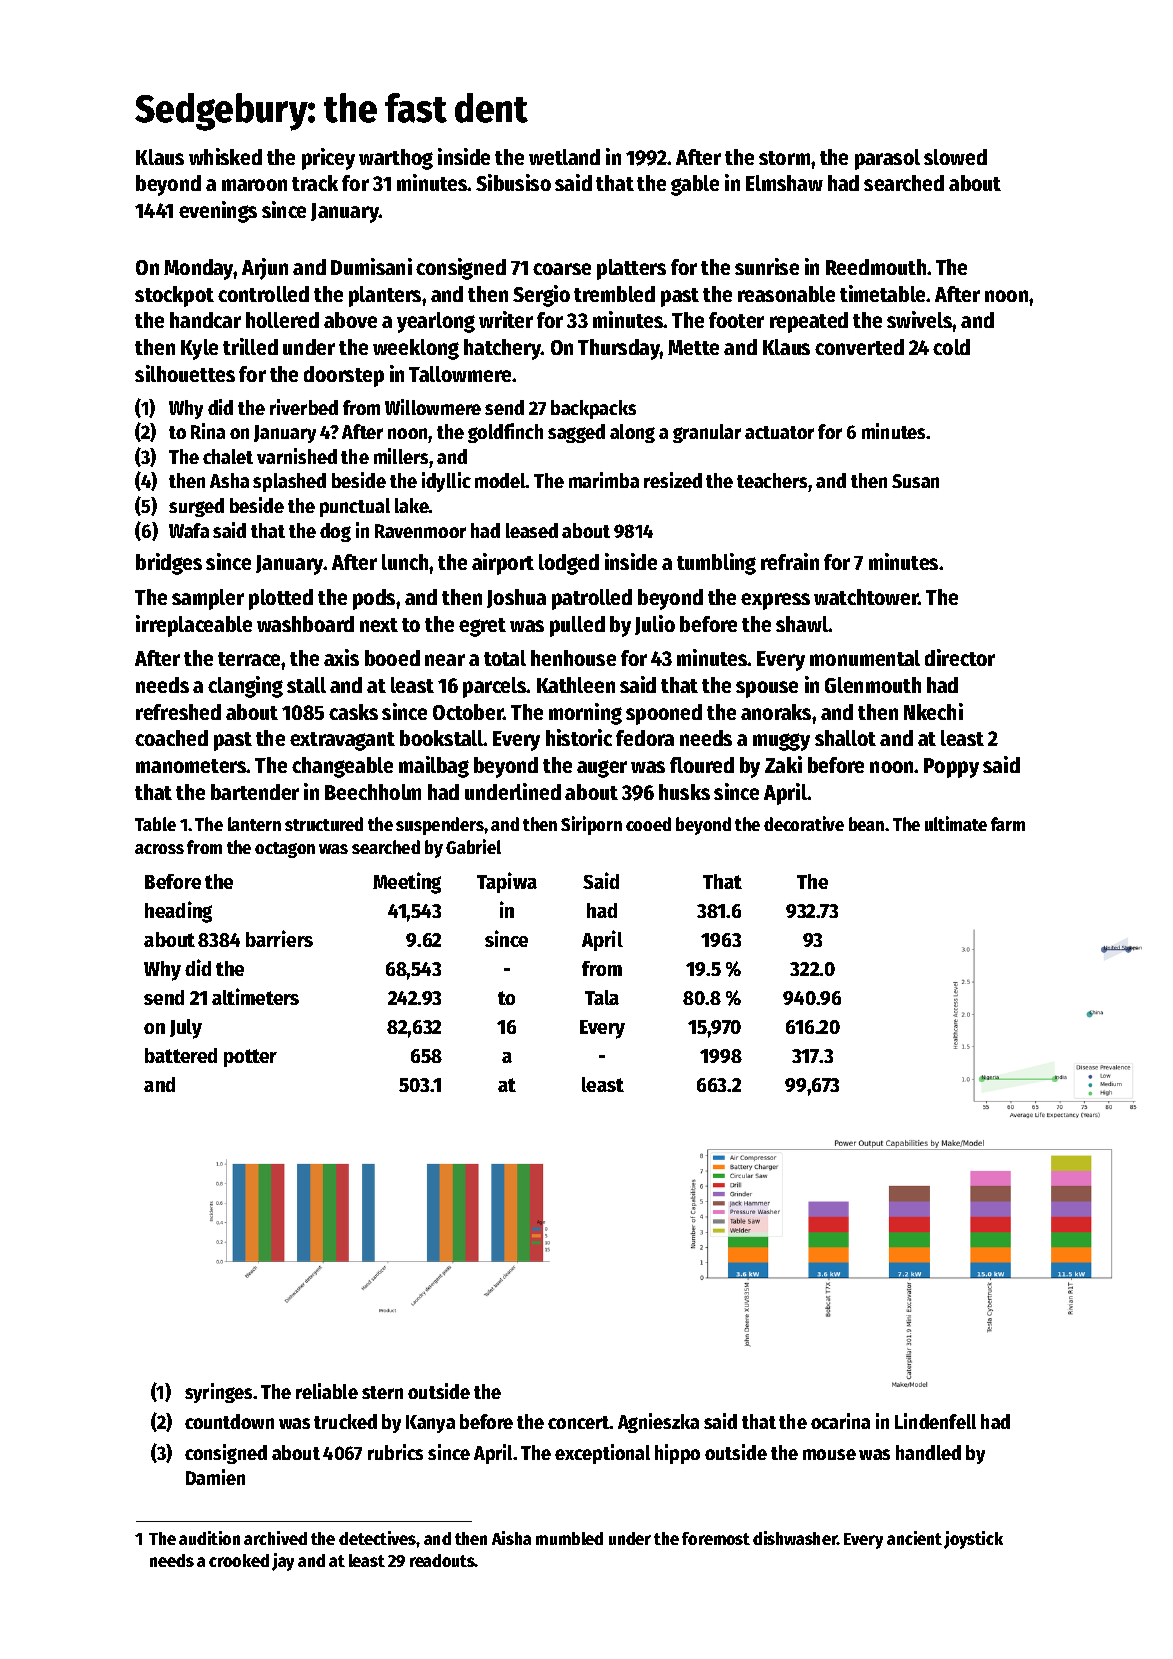  I want to click on pricey, so click(328, 159).
